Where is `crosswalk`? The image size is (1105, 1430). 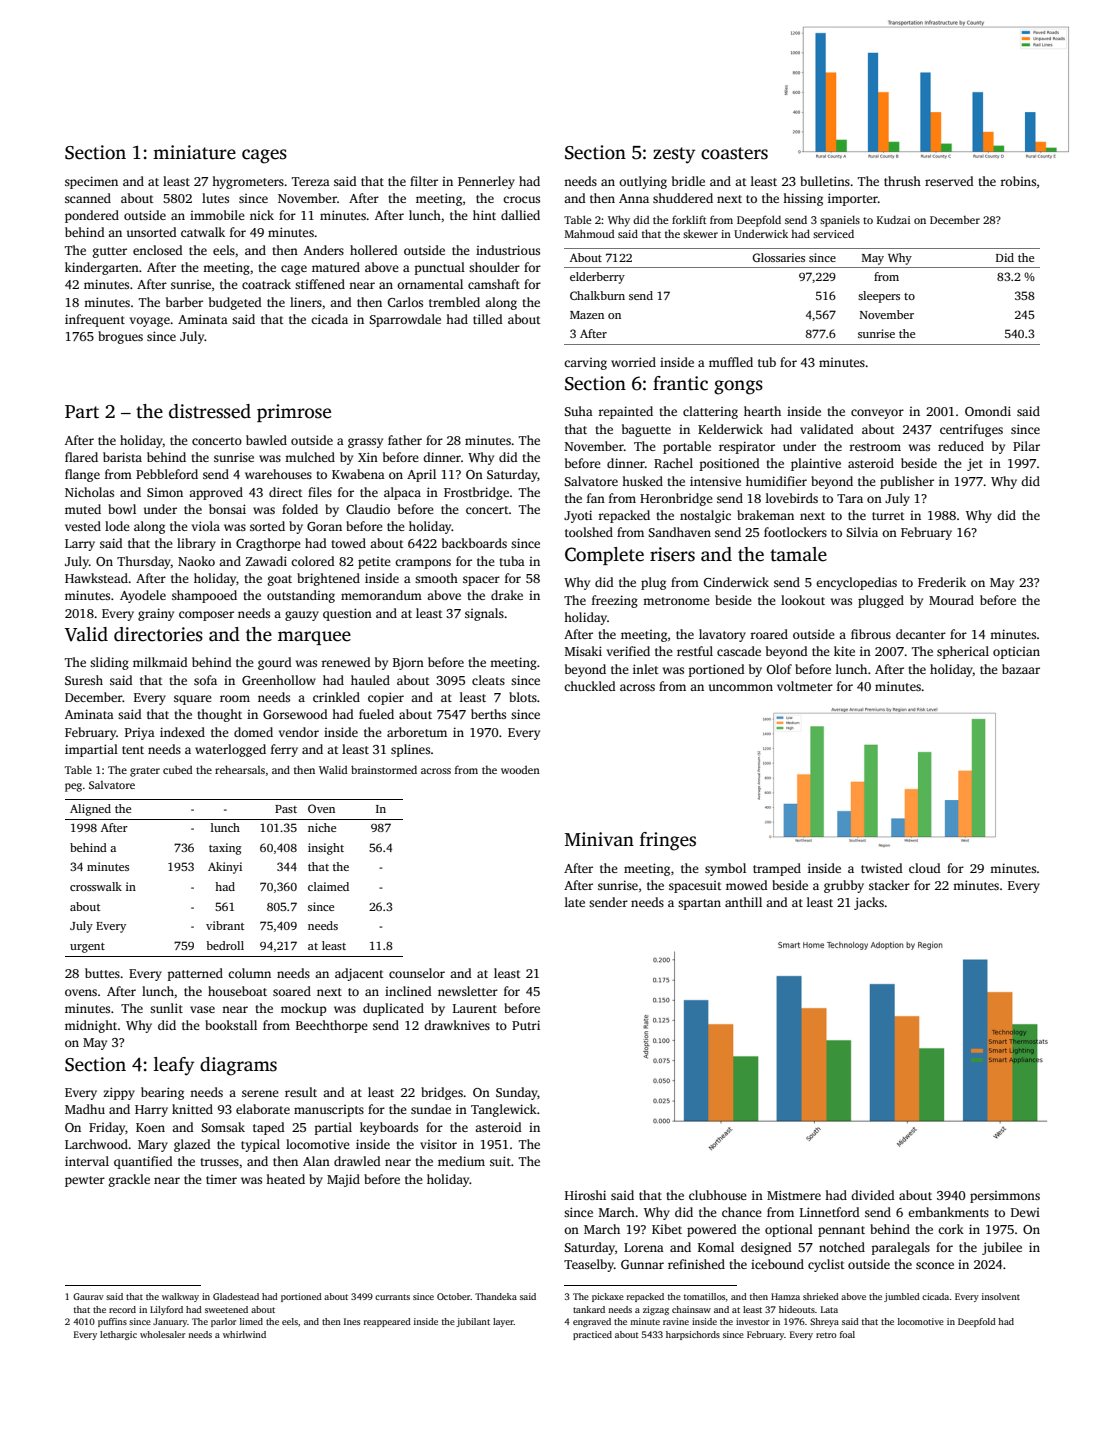
crosswalk is located at coordinates (96, 886).
